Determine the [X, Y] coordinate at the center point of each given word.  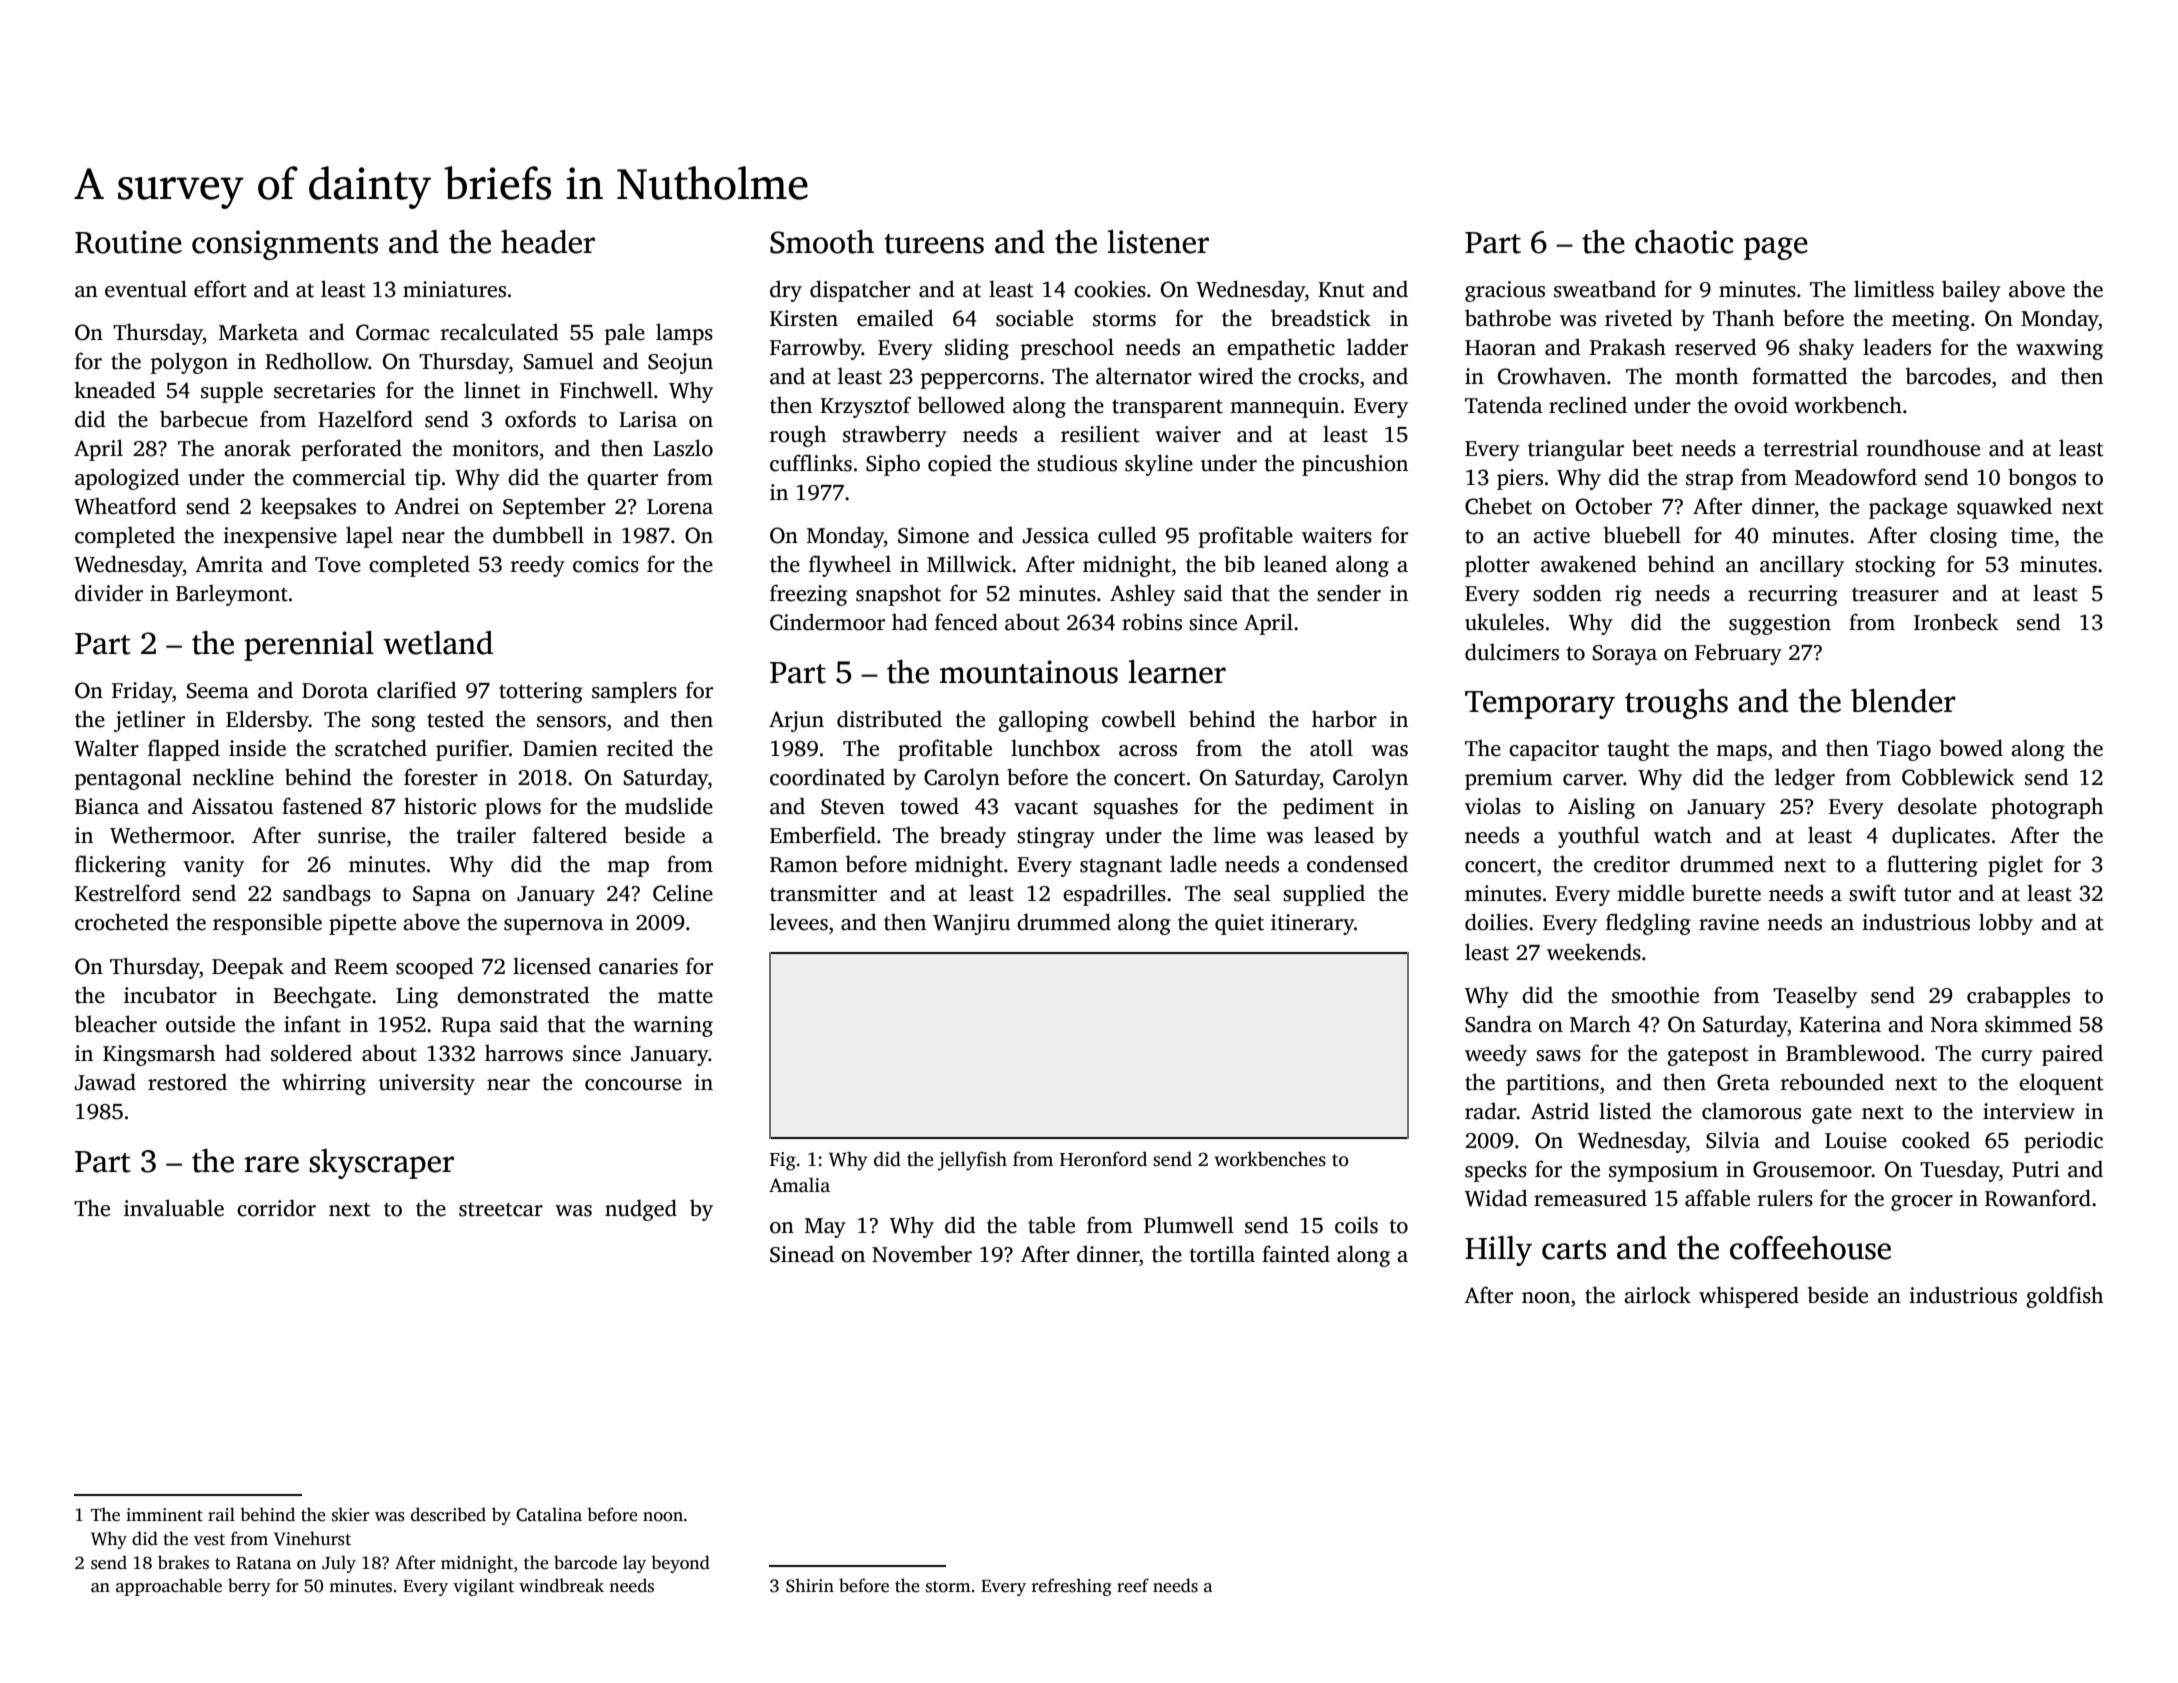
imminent [164, 1515]
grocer [1922, 1203]
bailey [1971, 291]
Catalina [549, 1514]
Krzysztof [865, 407]
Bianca [107, 806]
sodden [1567, 593]
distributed [889, 719]
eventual [146, 289]
